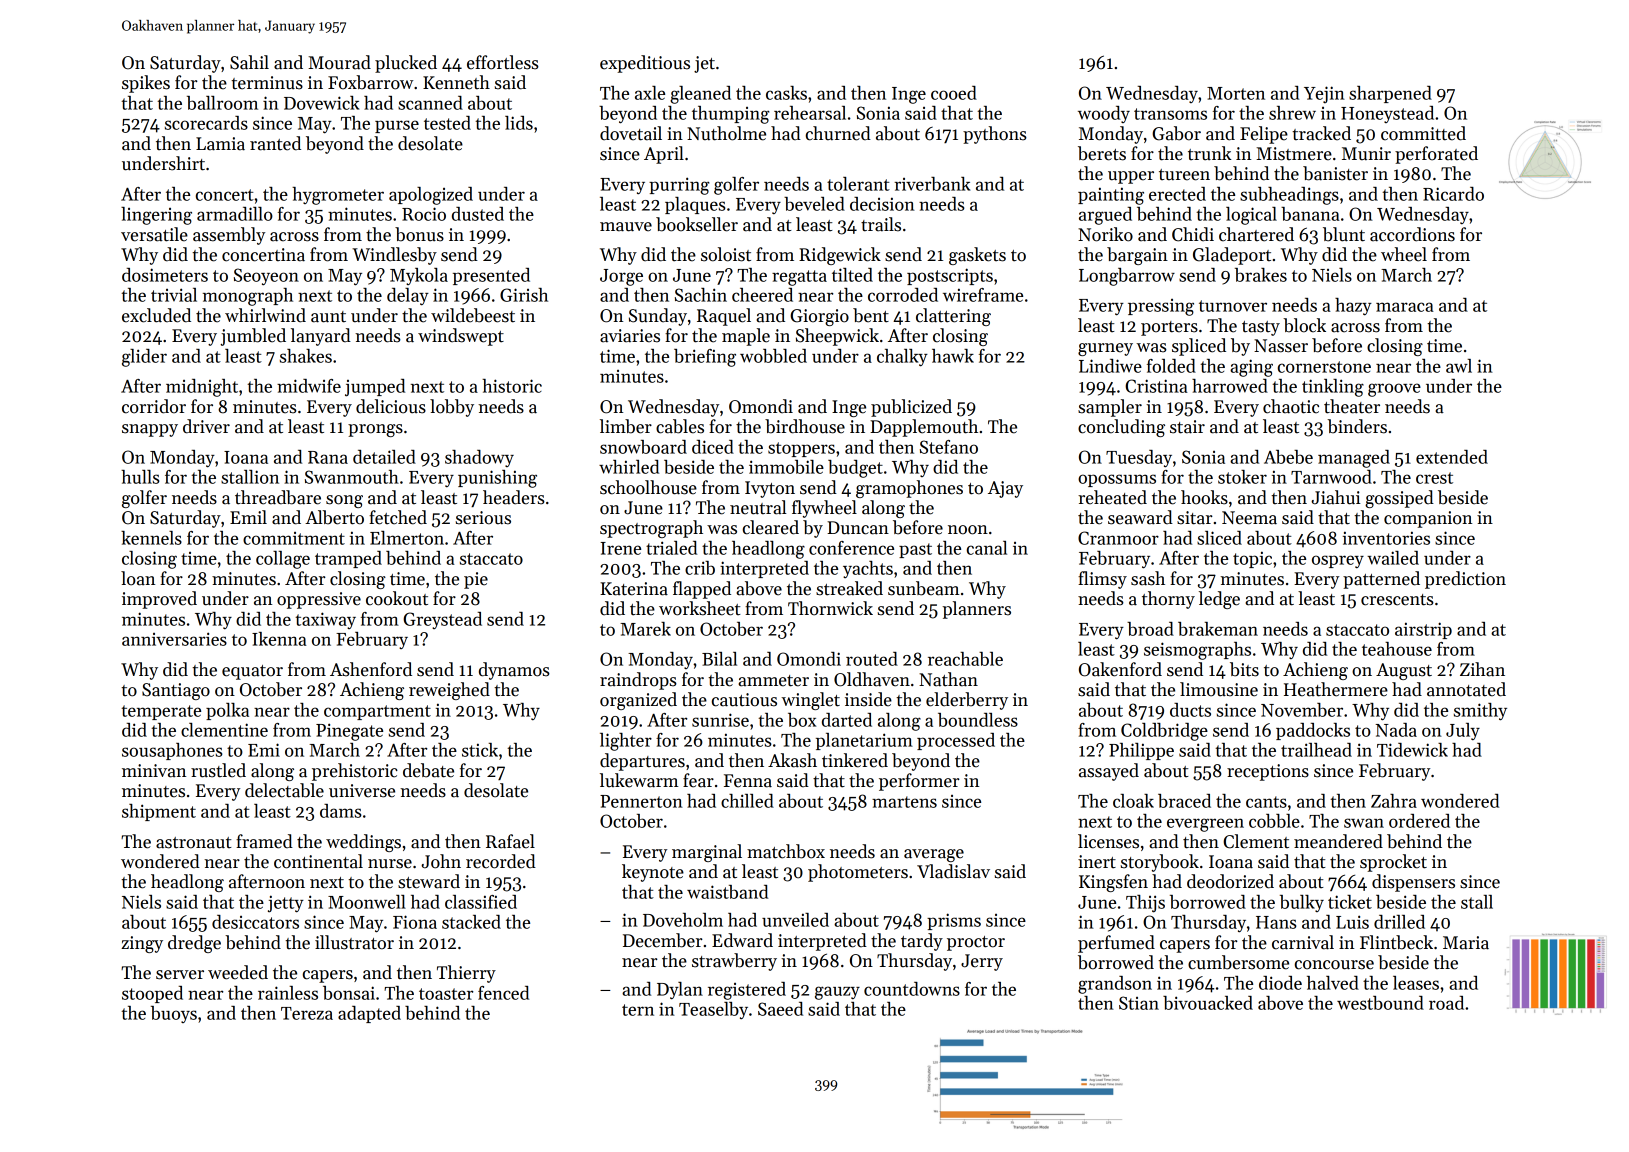  What do you see at coordinates (780, 1009) in the screenshot?
I see `Saeed` at bounding box center [780, 1009].
